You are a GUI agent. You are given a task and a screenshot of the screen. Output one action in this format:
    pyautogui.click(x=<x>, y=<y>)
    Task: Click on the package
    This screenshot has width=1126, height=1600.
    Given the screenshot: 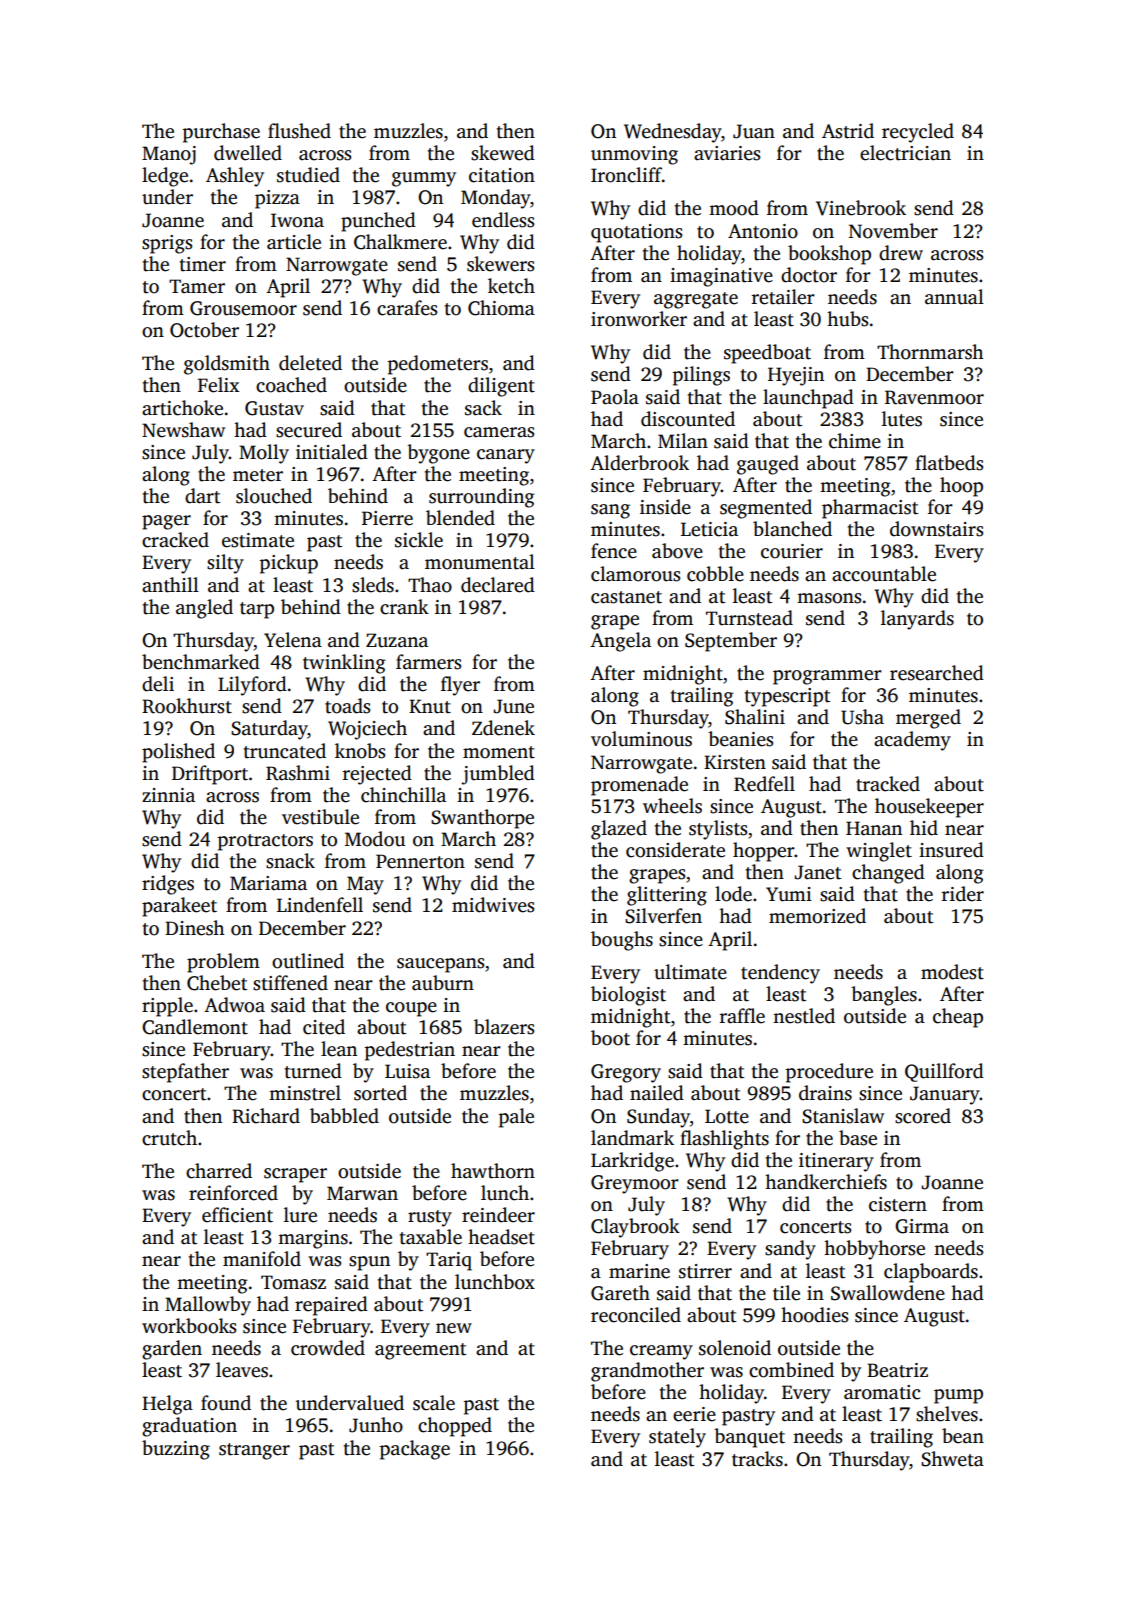 What is the action you would take?
    pyautogui.click(x=415, y=1450)
